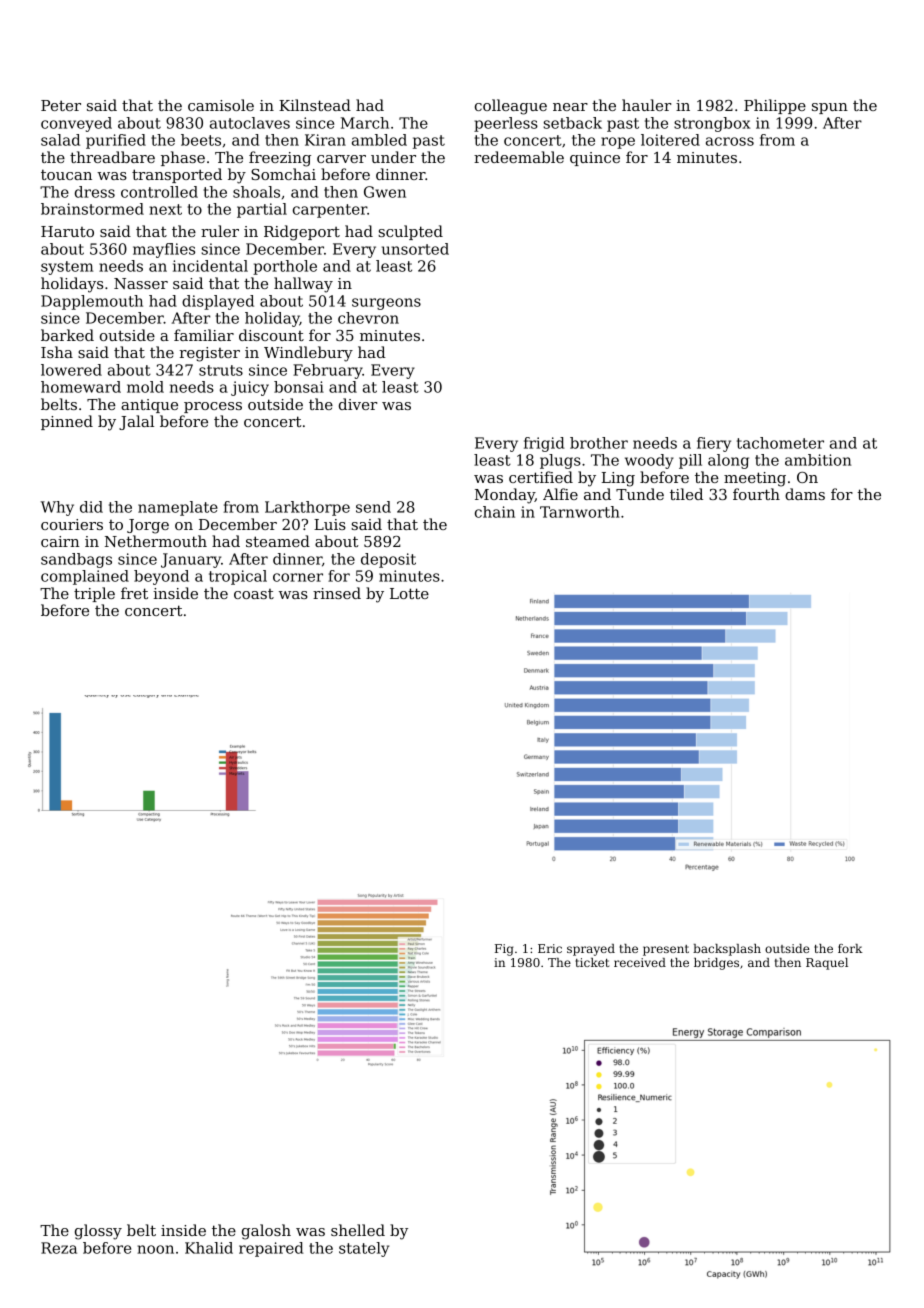 The height and width of the document is (1308, 924). What do you see at coordinates (599, 443) in the document?
I see `brother` at bounding box center [599, 443].
